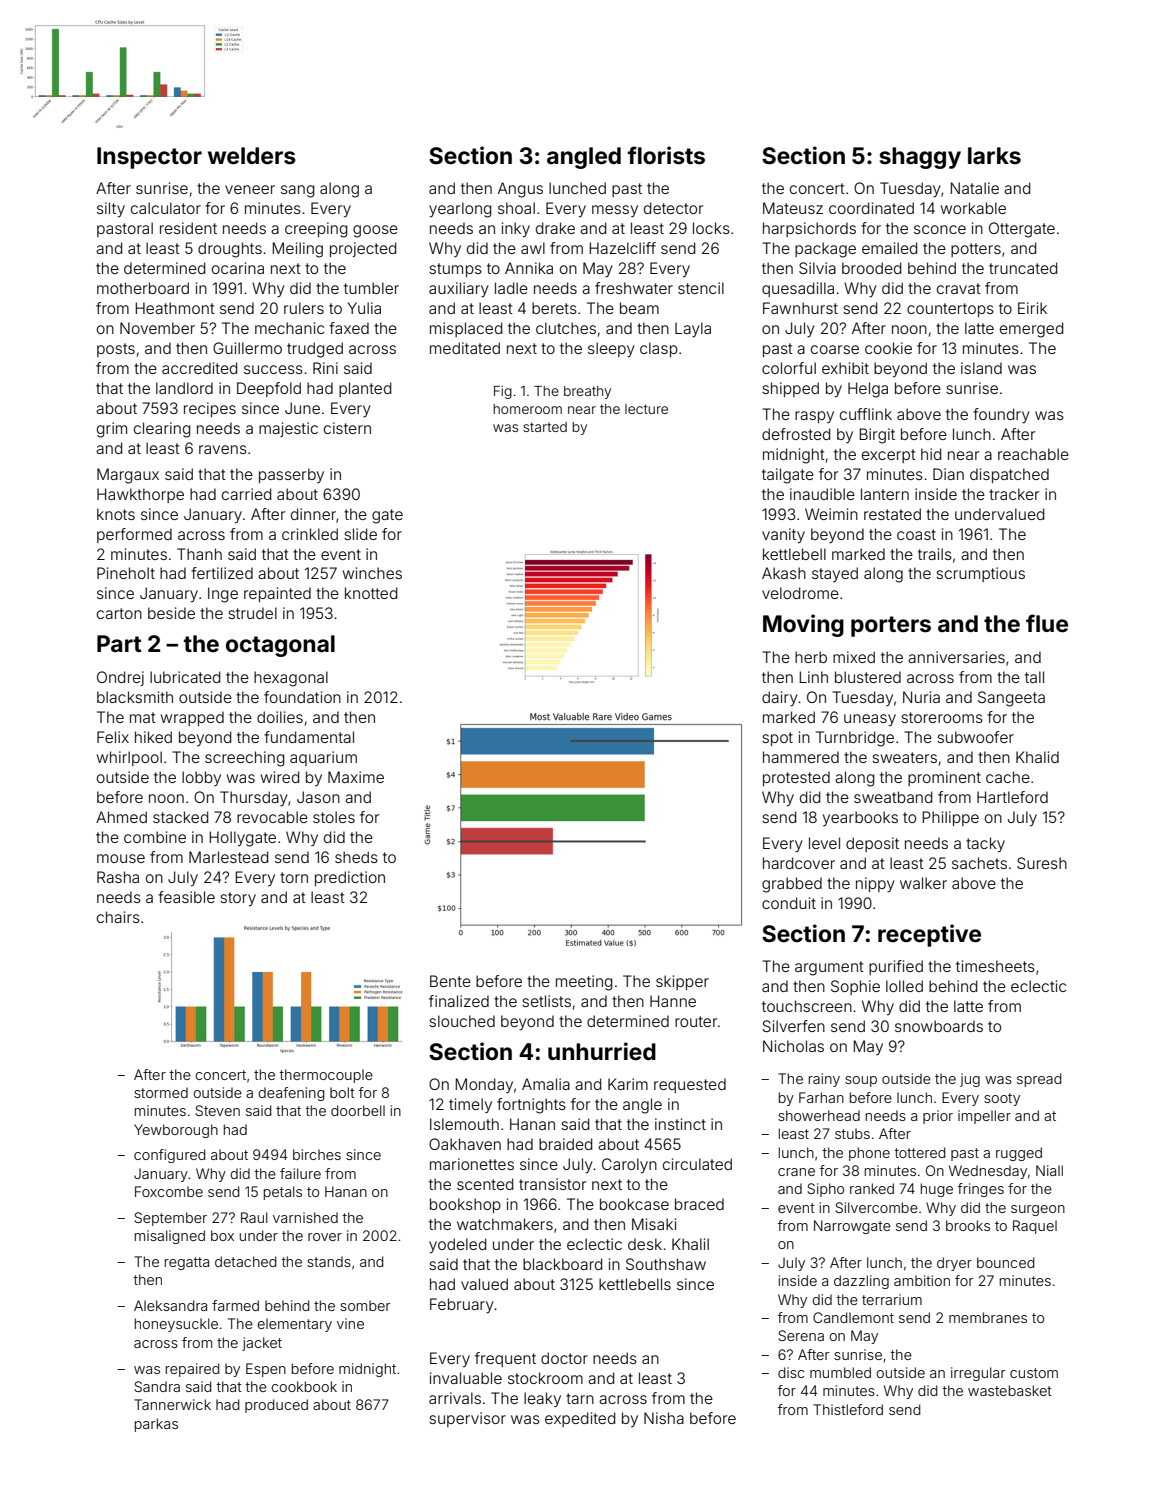  Describe the element at coordinates (995, 966) in the screenshot. I see `timesheets` at that location.
